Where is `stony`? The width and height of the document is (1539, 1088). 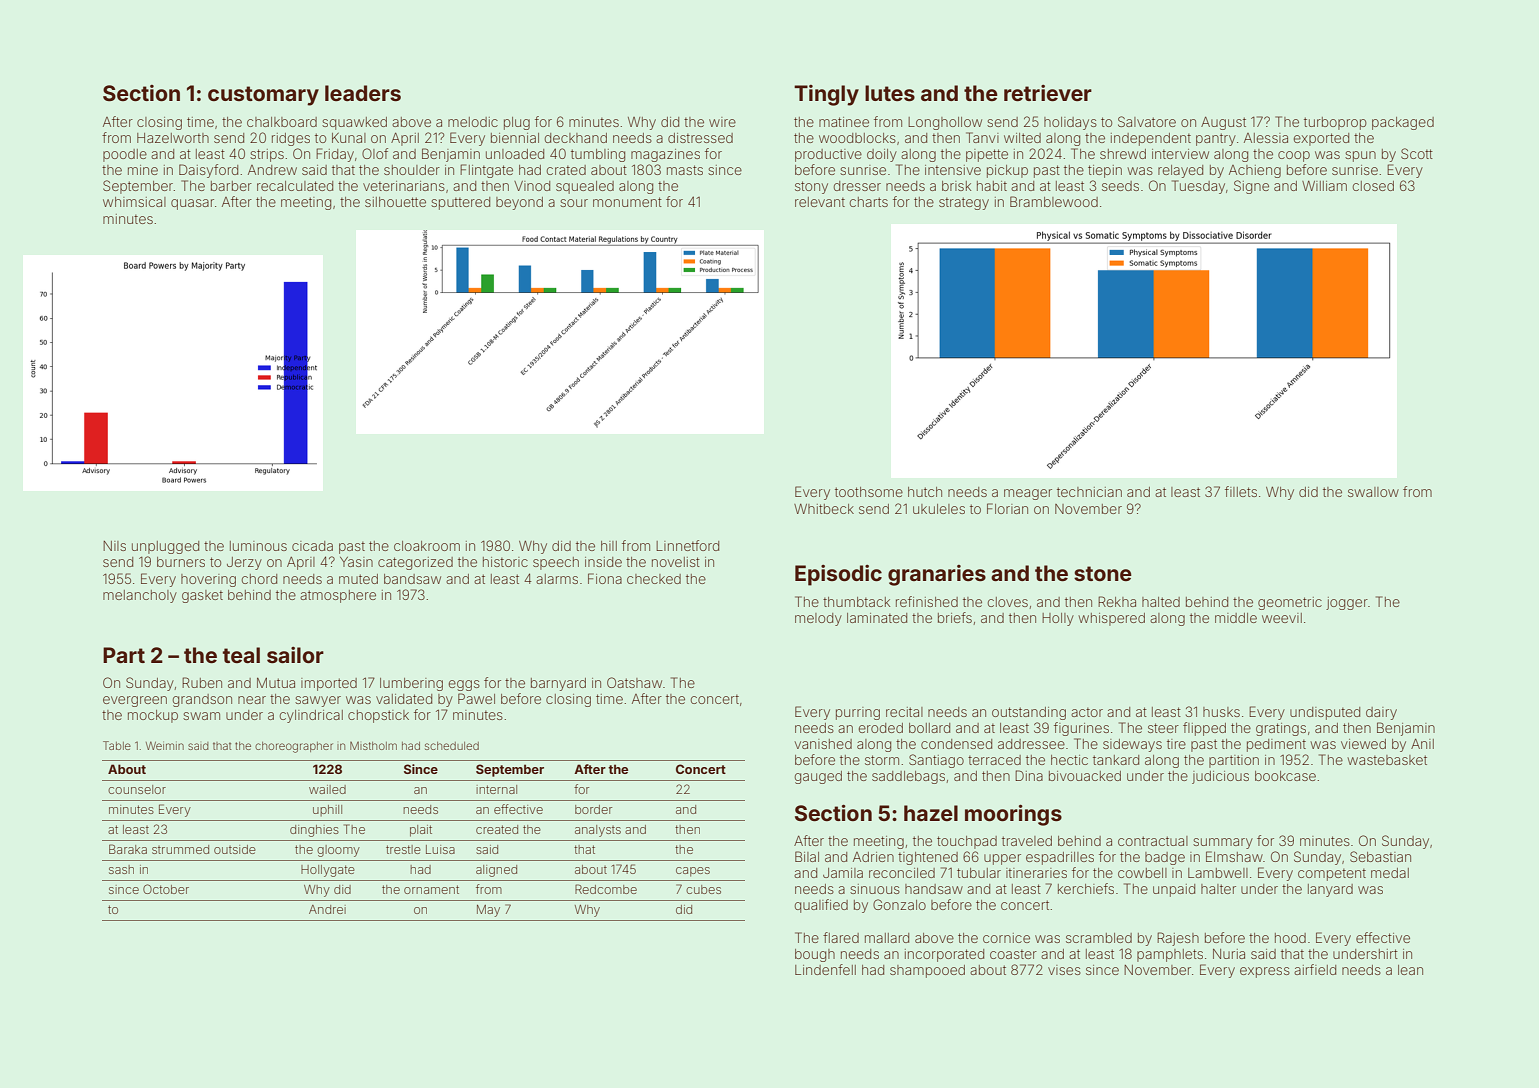
stony is located at coordinates (811, 187).
